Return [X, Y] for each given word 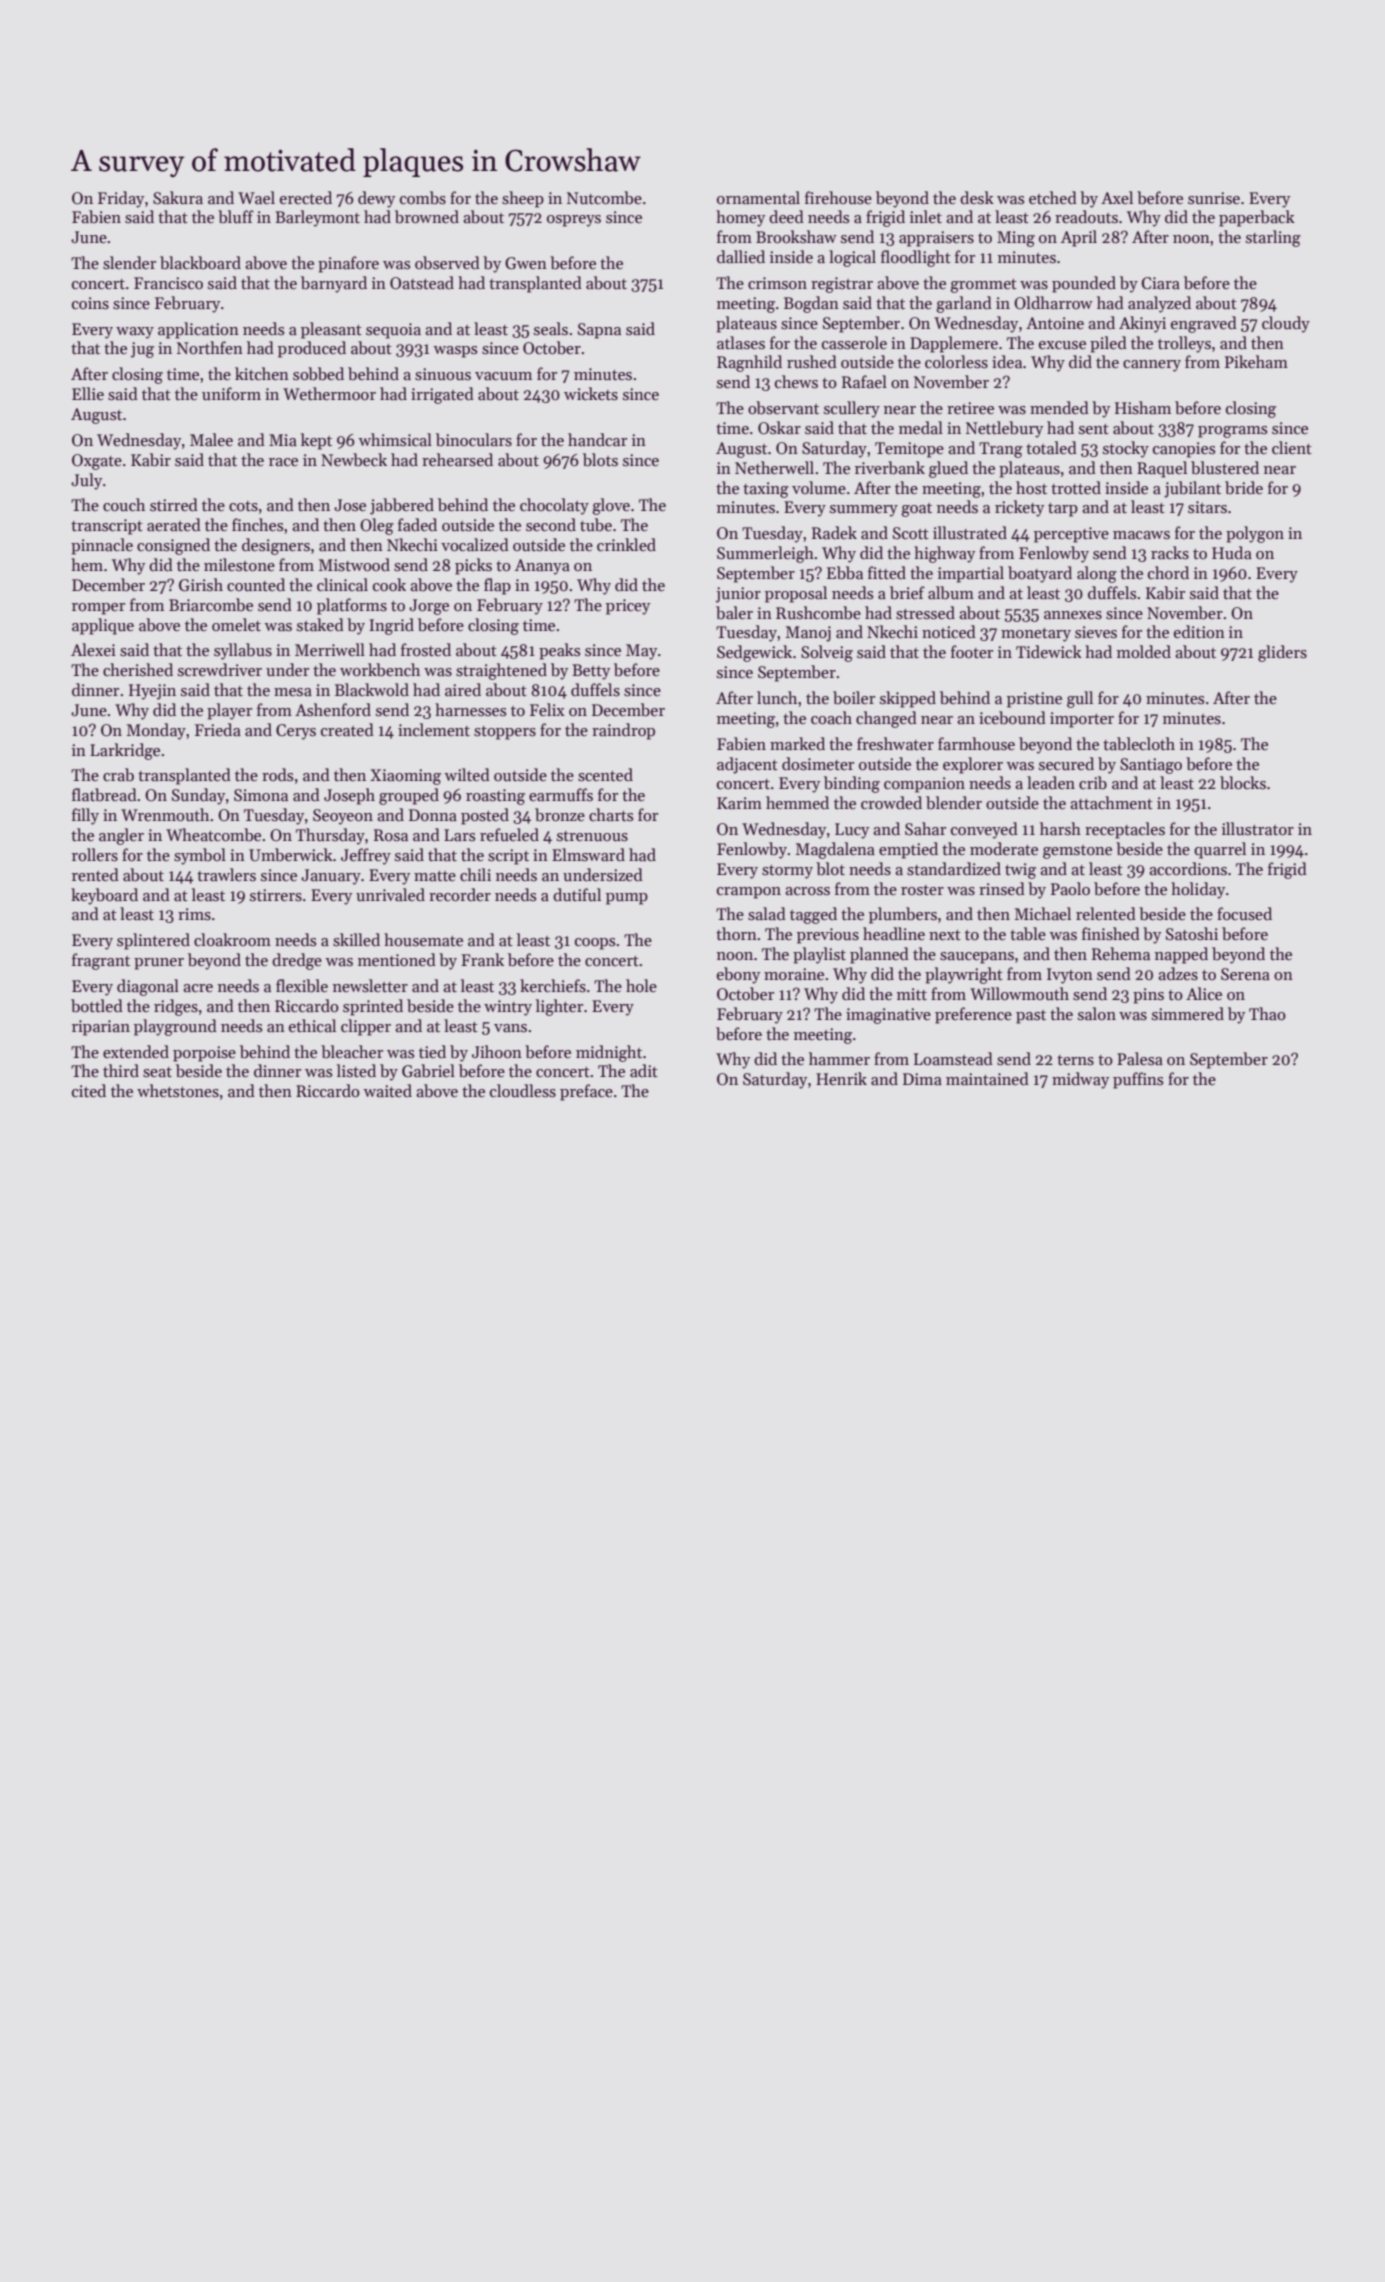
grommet [983, 286]
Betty [591, 672]
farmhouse [976, 743]
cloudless [523, 1091]
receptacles [1125, 830]
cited [89, 1090]
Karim [739, 803]
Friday [121, 199]
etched [1053, 197]
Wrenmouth [165, 814]
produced [312, 349]
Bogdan [811, 304]
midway [1080, 1080]
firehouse [838, 198]
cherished [138, 669]
